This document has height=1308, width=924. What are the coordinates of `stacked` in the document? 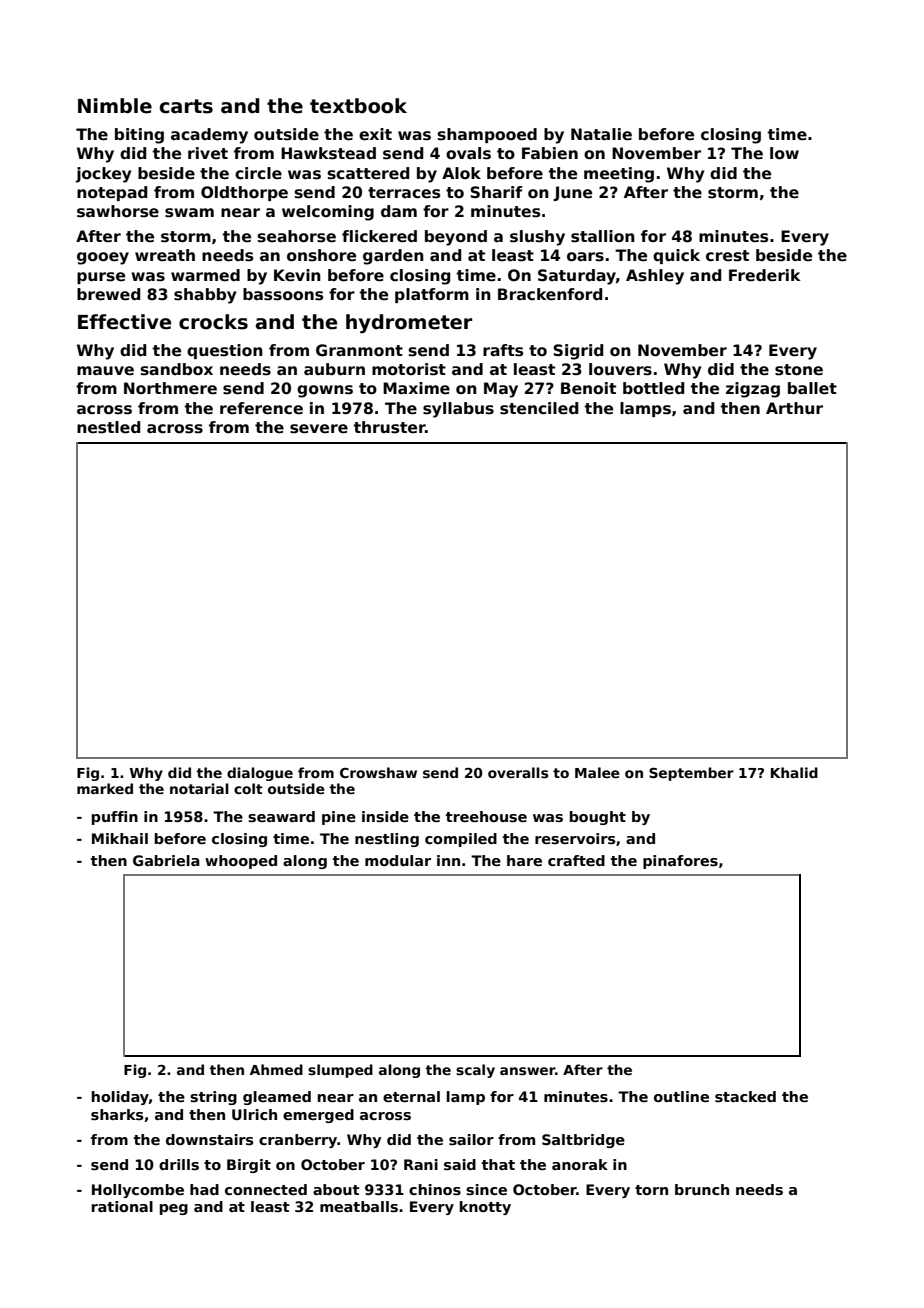 It's located at (745, 1096).
